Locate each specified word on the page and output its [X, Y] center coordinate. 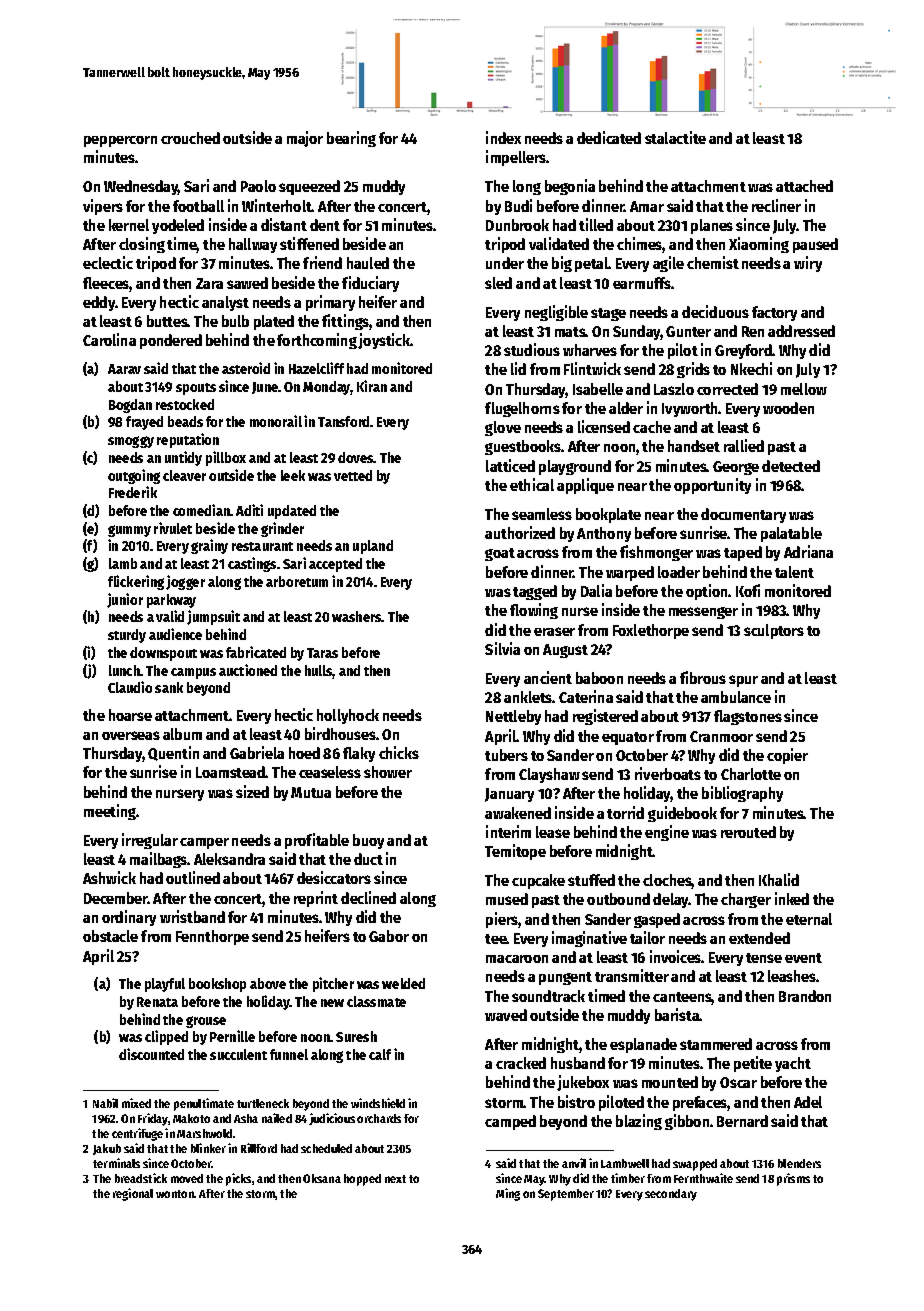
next [395, 1179]
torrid [625, 812]
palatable [791, 534]
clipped [166, 1037]
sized [252, 791]
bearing [351, 139]
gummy [129, 531]
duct [368, 859]
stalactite [675, 137]
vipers [103, 207]
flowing [534, 611]
